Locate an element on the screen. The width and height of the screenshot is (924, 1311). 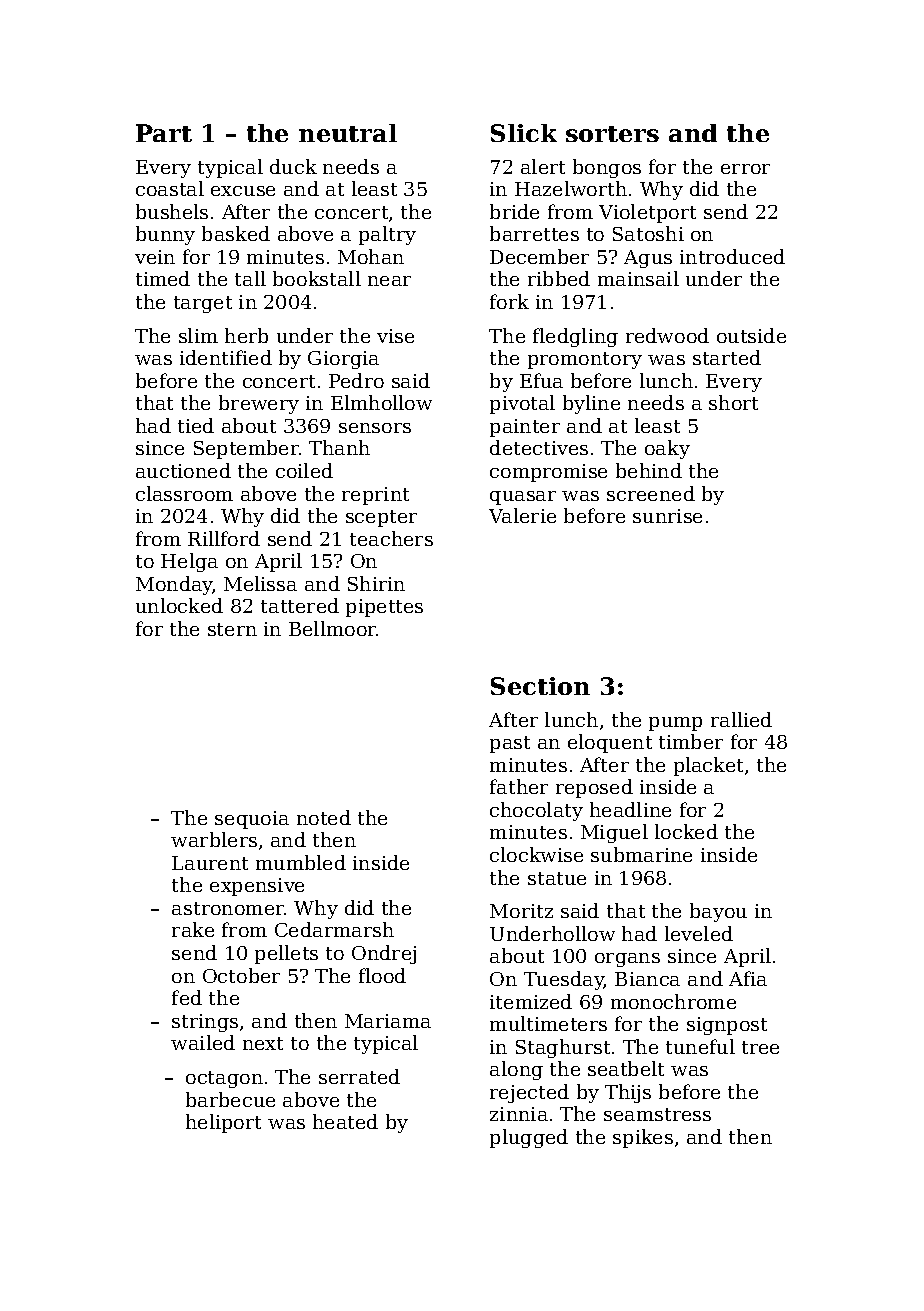
Section is located at coordinates (540, 686).
